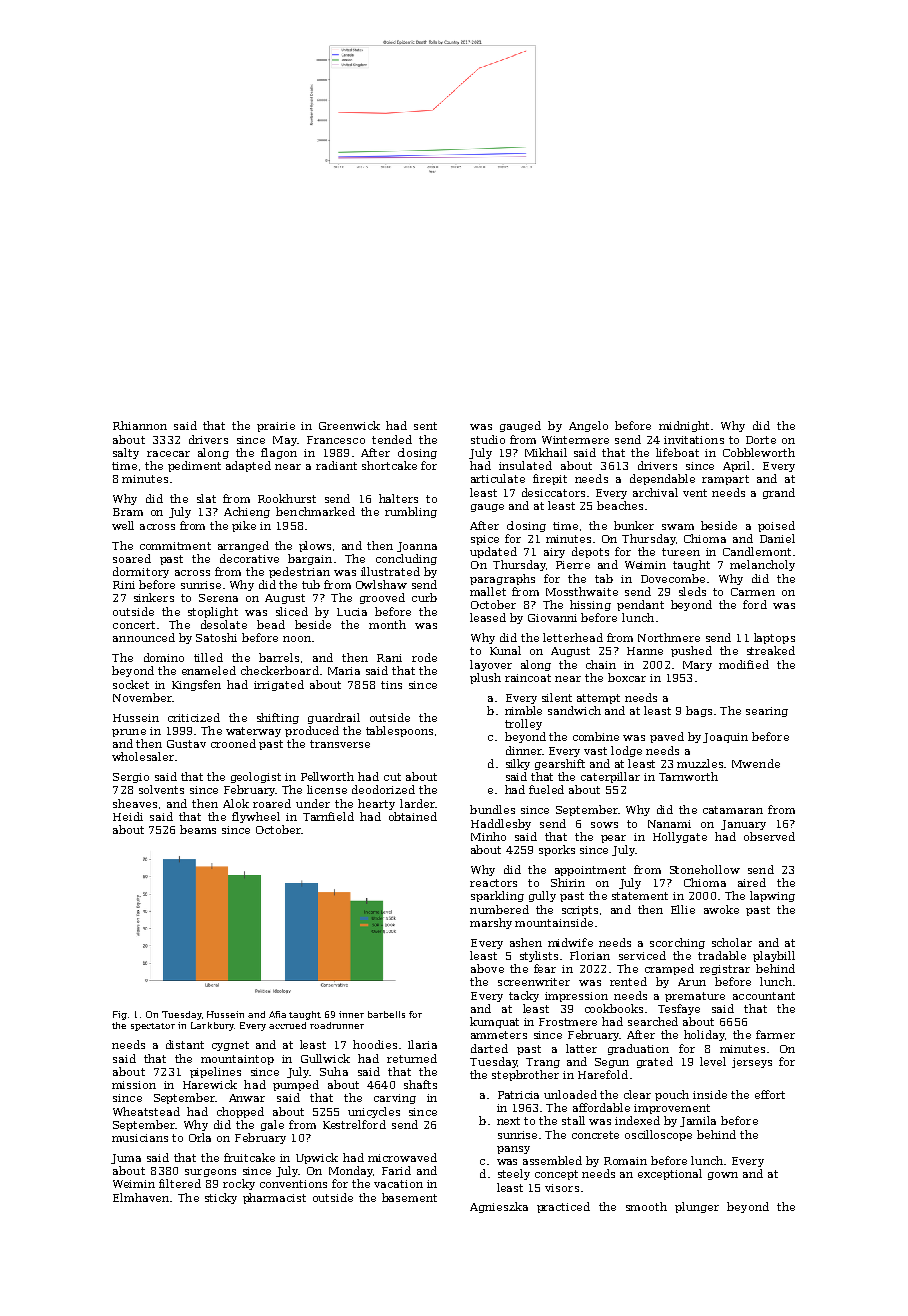 The height and width of the screenshot is (1316, 908). What do you see at coordinates (505, 650) in the screenshot?
I see `Kunal` at bounding box center [505, 650].
